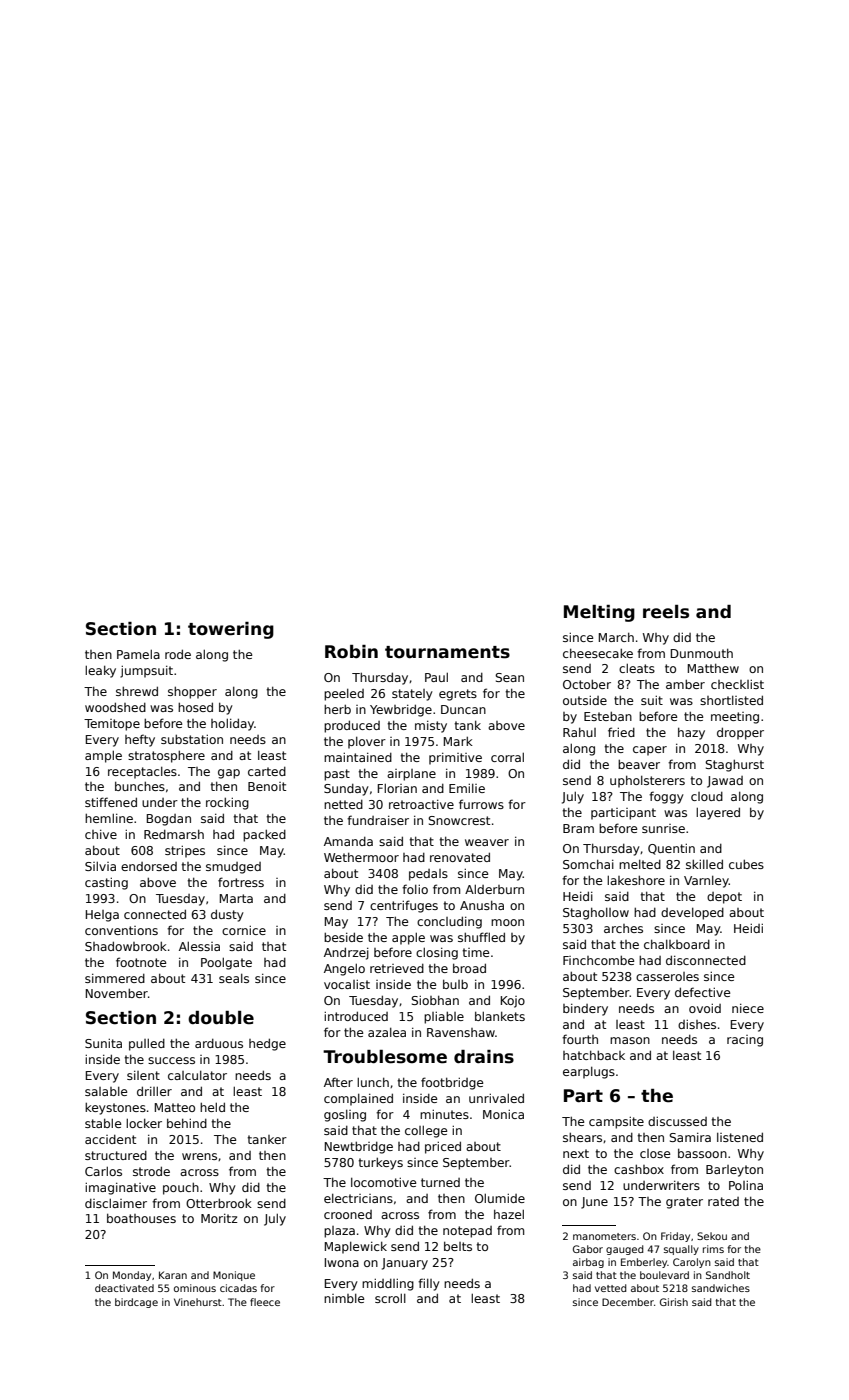  What do you see at coordinates (231, 630) in the screenshot?
I see `towering` at bounding box center [231, 630].
